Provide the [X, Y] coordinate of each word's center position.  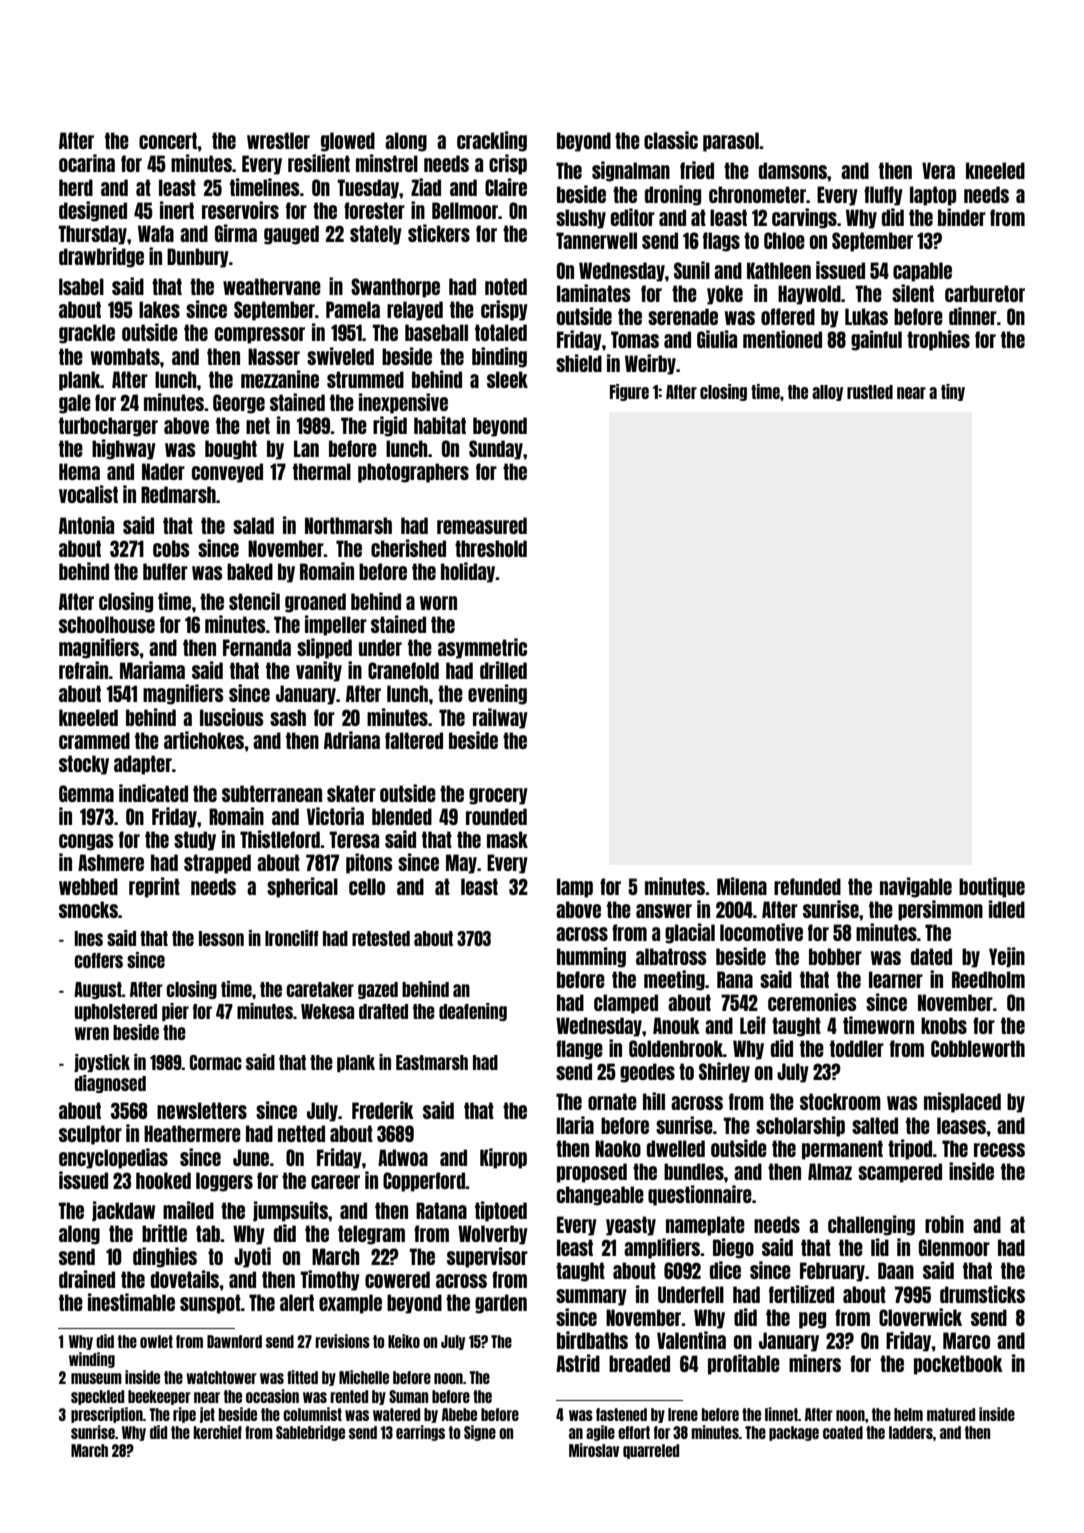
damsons [793, 170]
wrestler [278, 140]
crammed [94, 740]
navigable [916, 887]
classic [671, 140]
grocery [498, 796]
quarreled [651, 1451]
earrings [420, 1433]
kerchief [217, 1432]
